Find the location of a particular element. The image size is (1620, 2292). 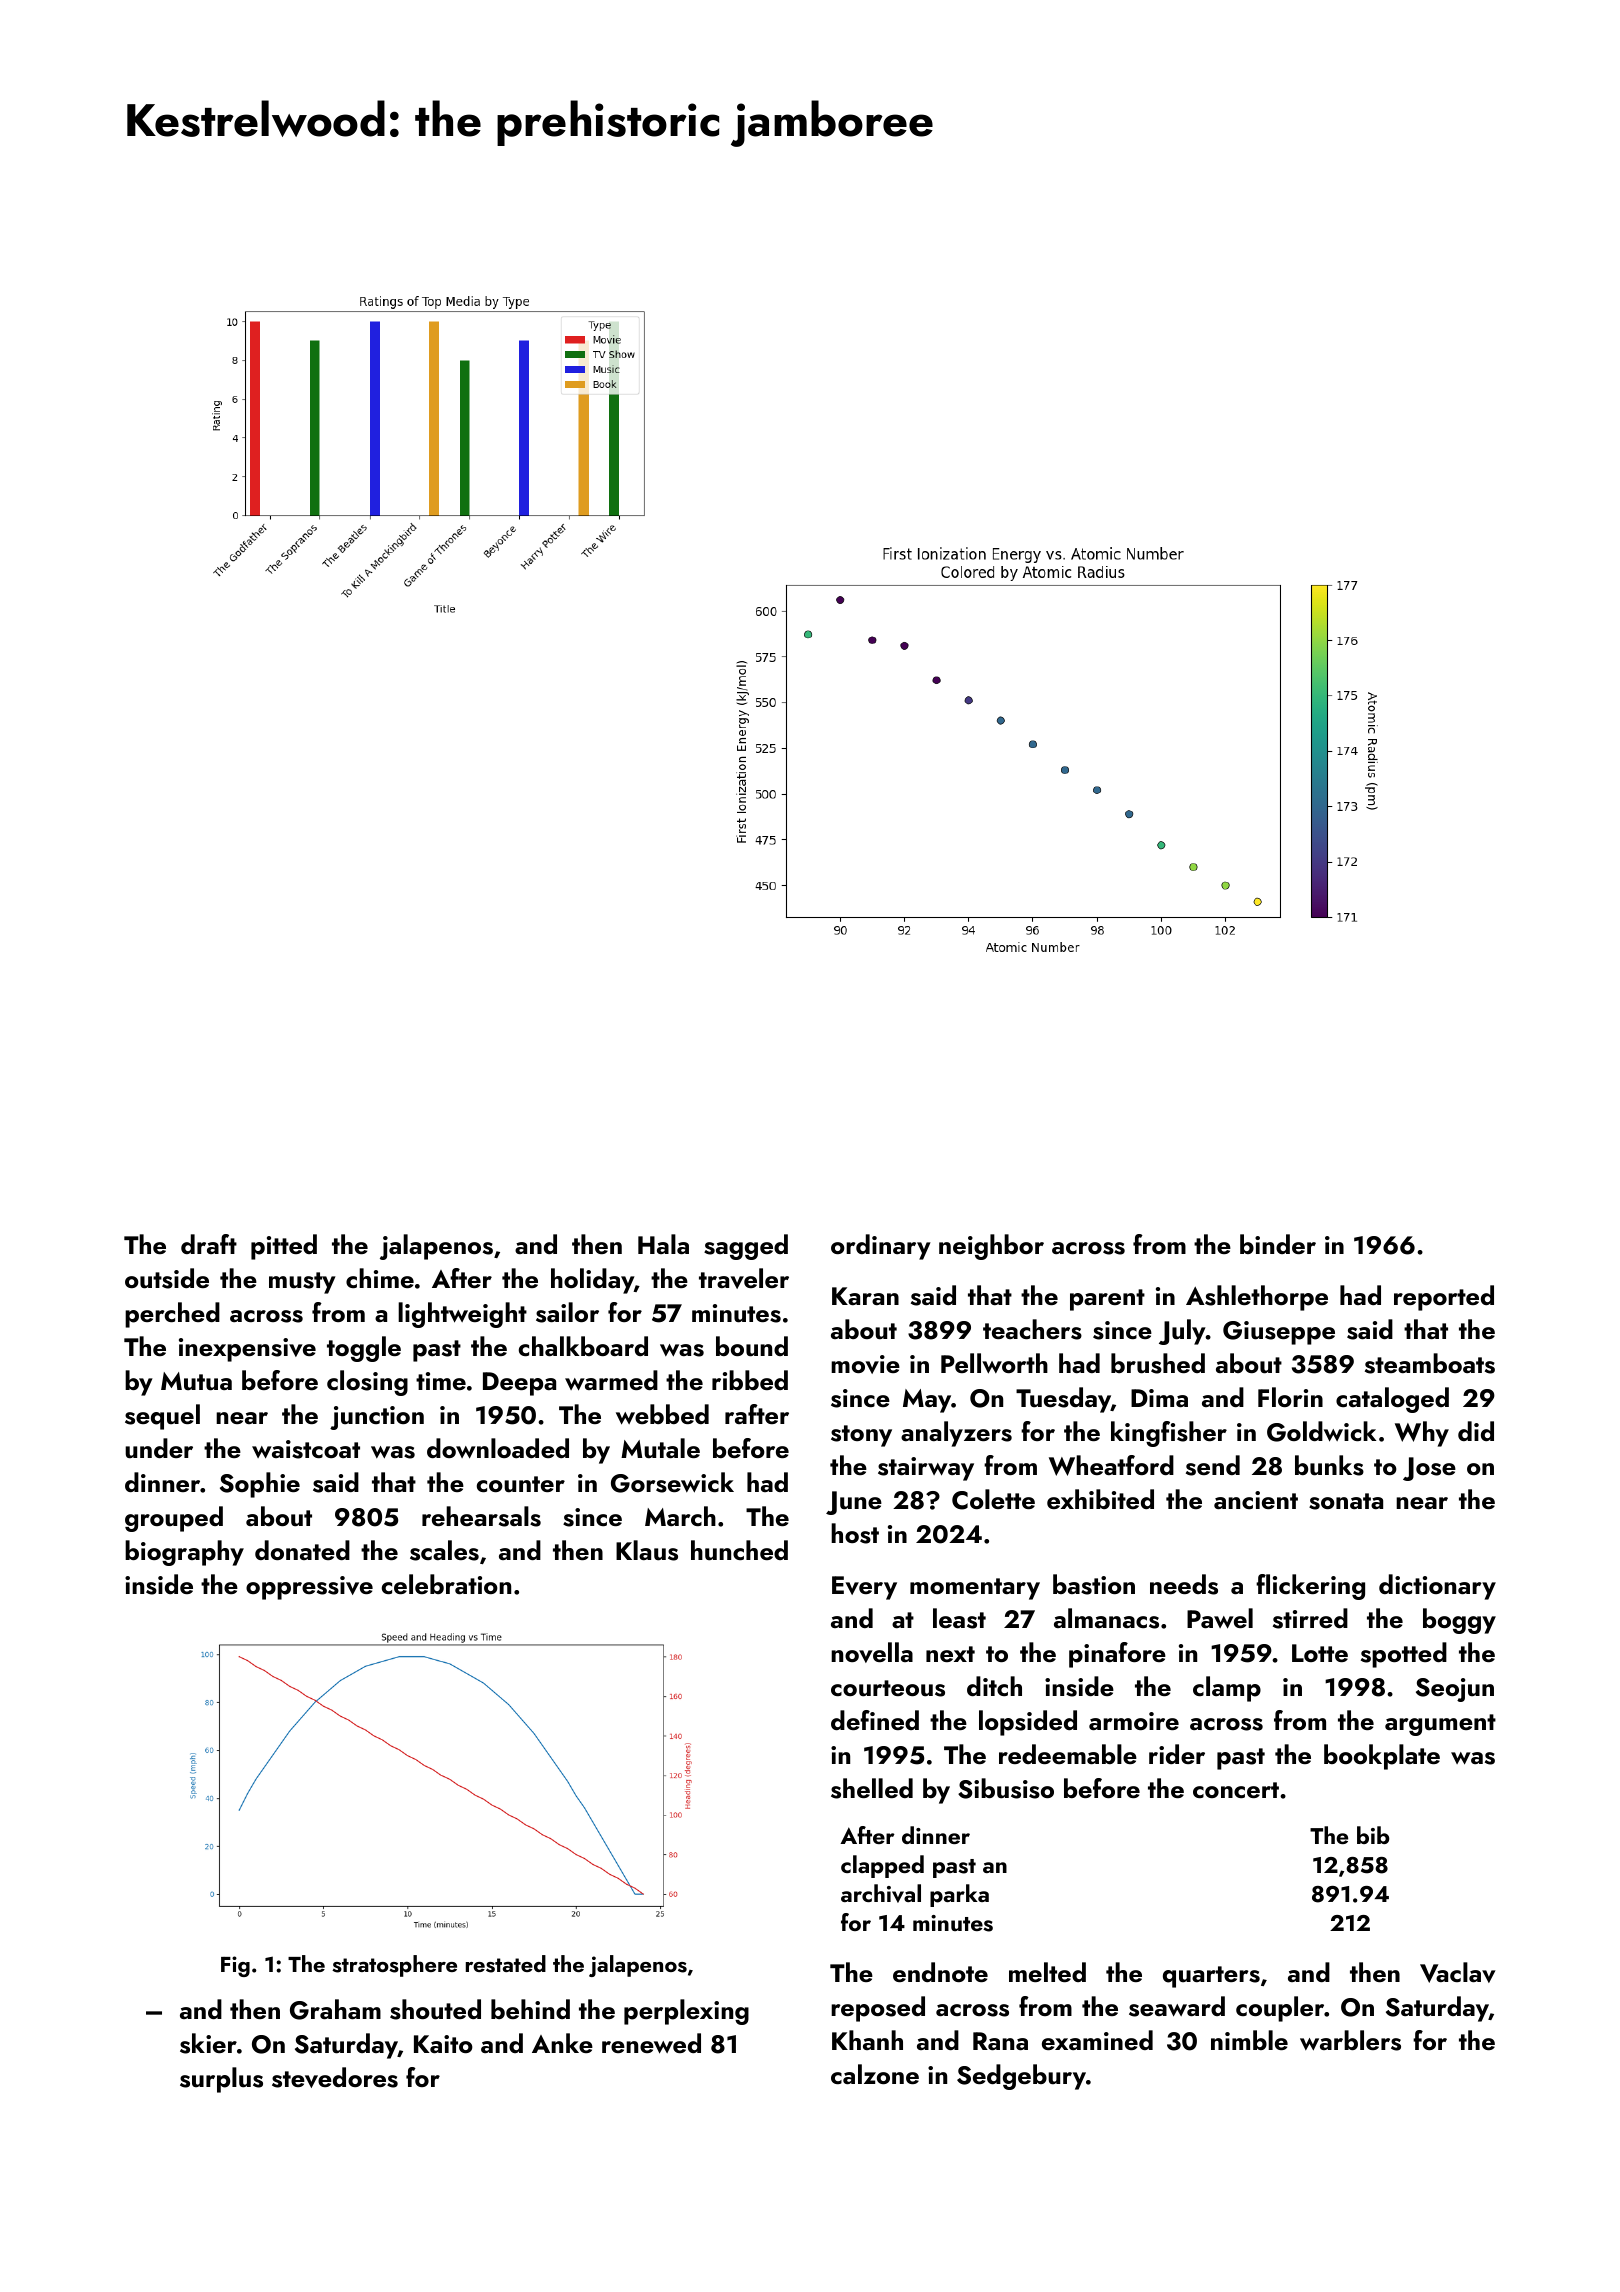

celebration is located at coordinates (446, 1584).
